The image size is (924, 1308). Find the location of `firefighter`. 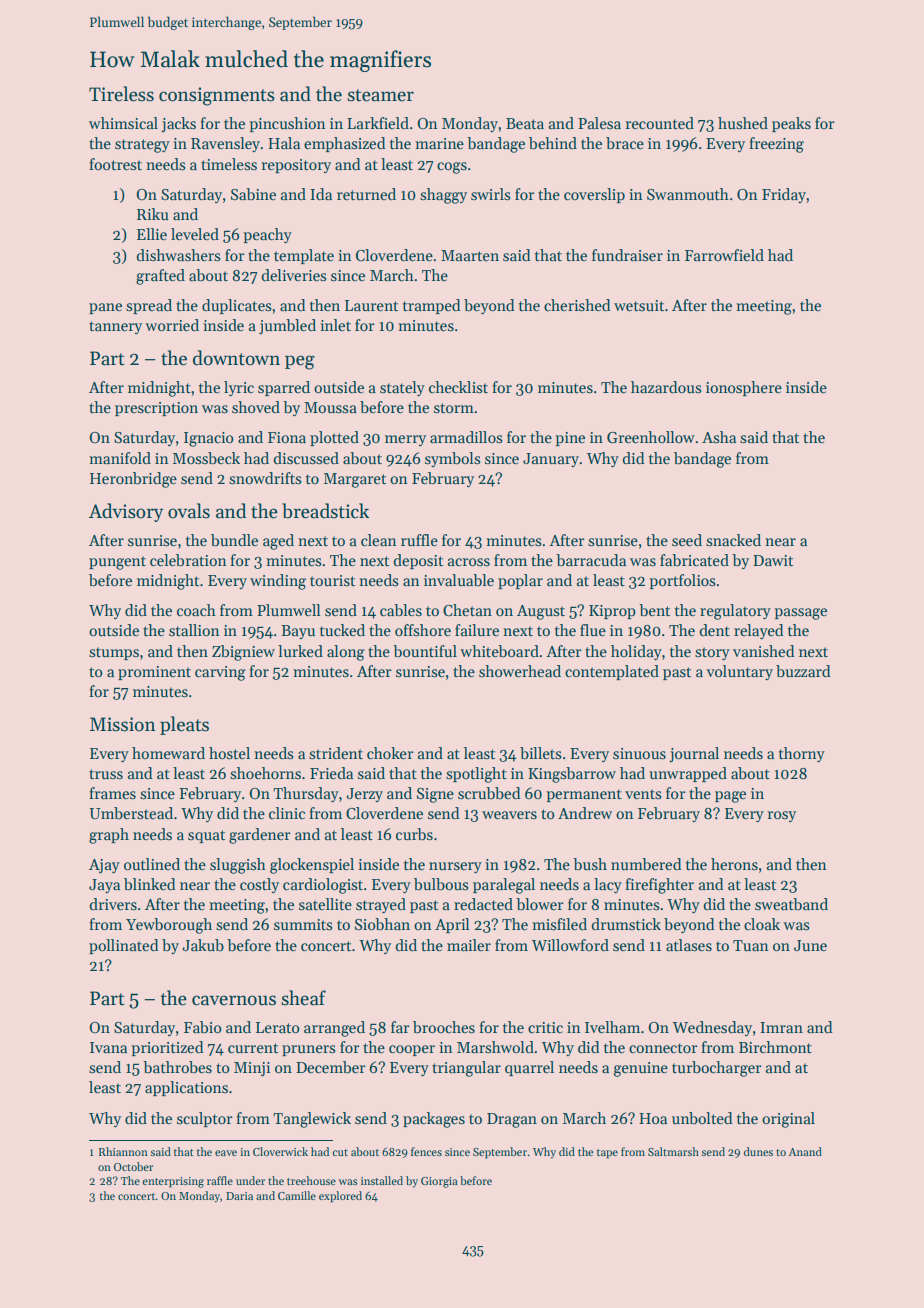

firefighter is located at coordinates (660, 886).
